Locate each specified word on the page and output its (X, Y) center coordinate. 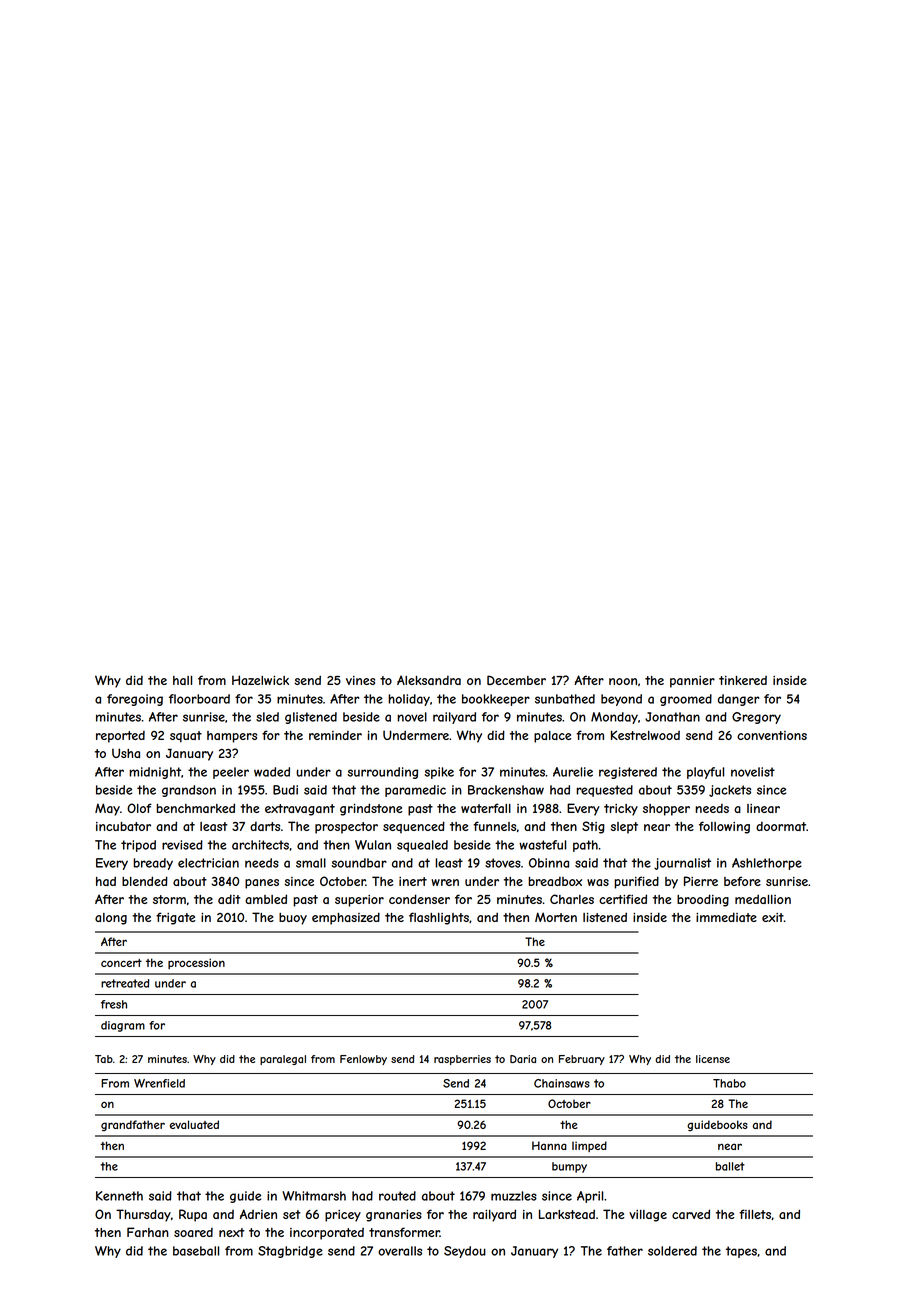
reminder (335, 735)
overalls (400, 1251)
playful (705, 773)
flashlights (439, 918)
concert (121, 963)
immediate (726, 917)
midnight (155, 773)
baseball (196, 1251)
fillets (755, 1214)
